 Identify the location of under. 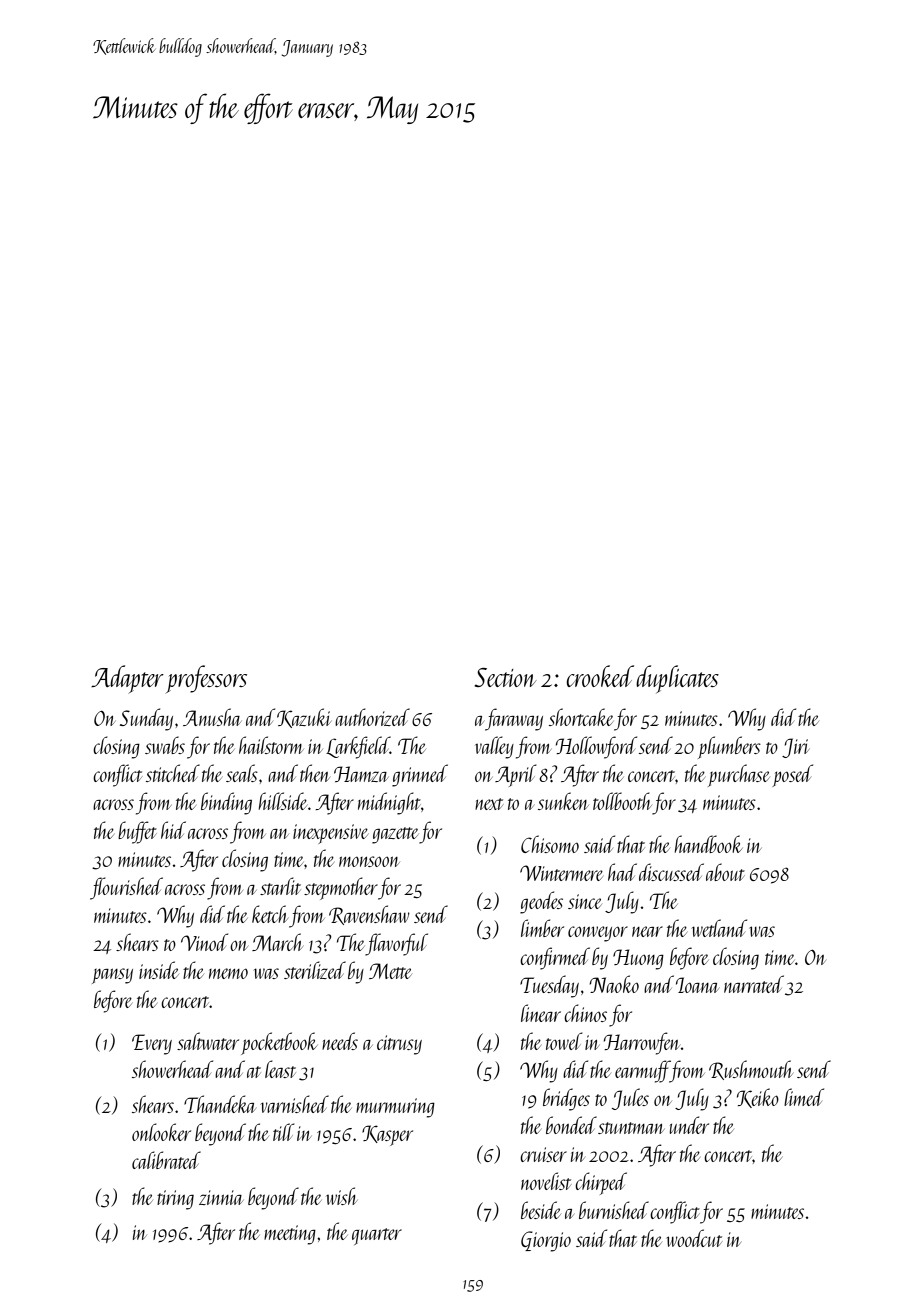
(689, 1125).
